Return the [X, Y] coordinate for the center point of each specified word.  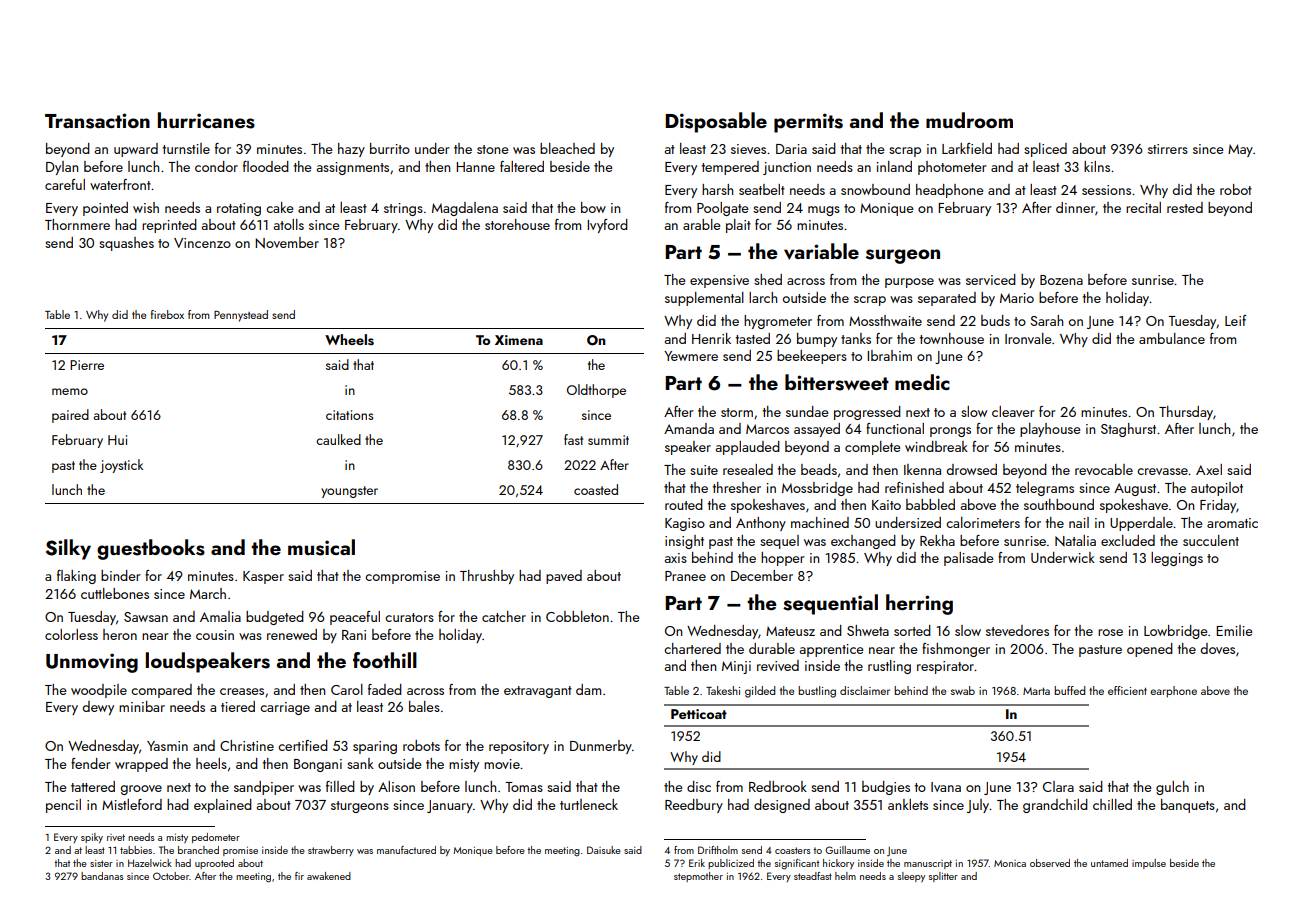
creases [242, 691]
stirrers [1168, 149]
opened [1150, 650]
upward [136, 150]
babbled [930, 504]
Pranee [685, 576]
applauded [748, 448]
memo [70, 391]
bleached [567, 148]
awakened [329, 876]
